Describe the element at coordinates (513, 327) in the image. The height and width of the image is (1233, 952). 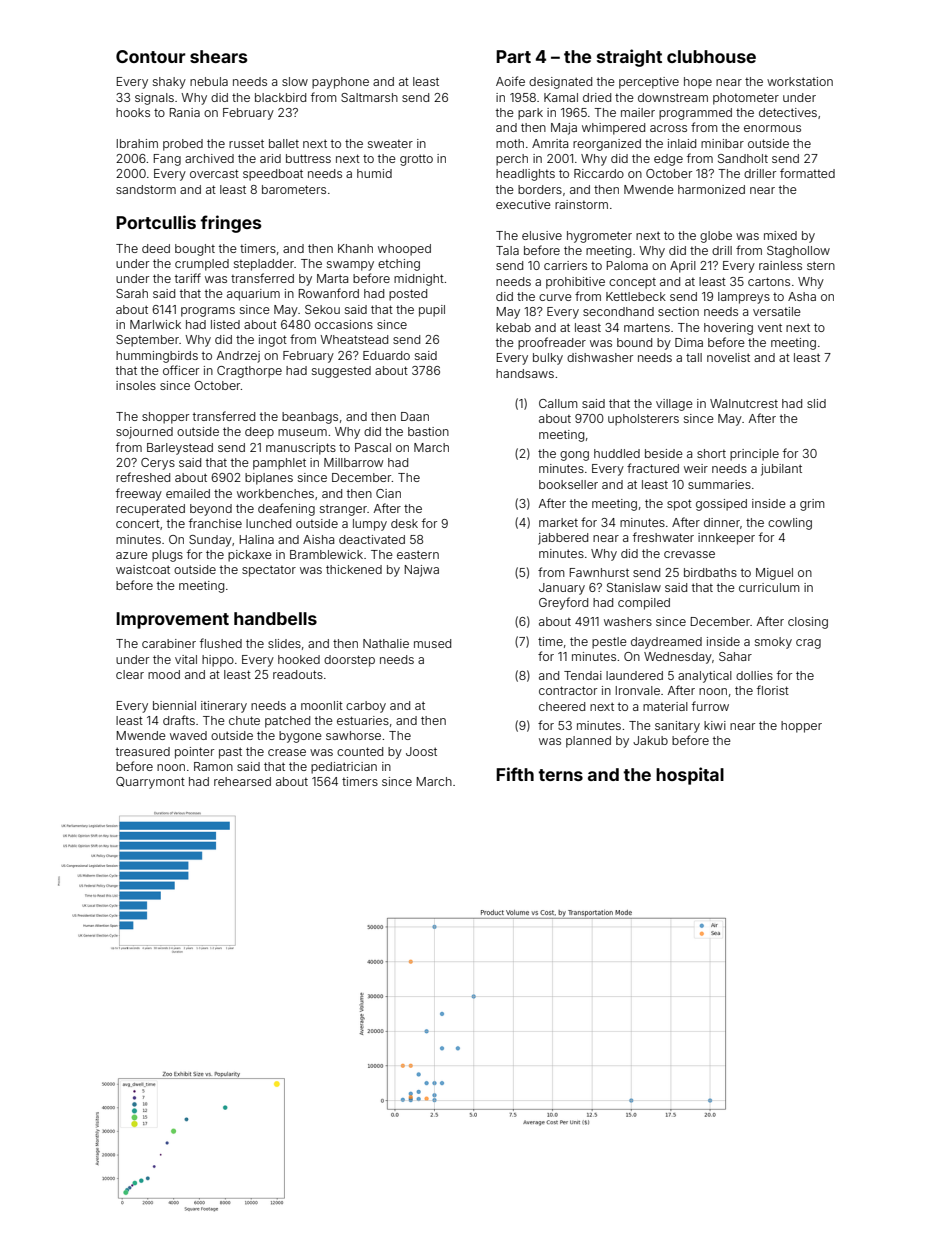
I see `kebab` at that location.
